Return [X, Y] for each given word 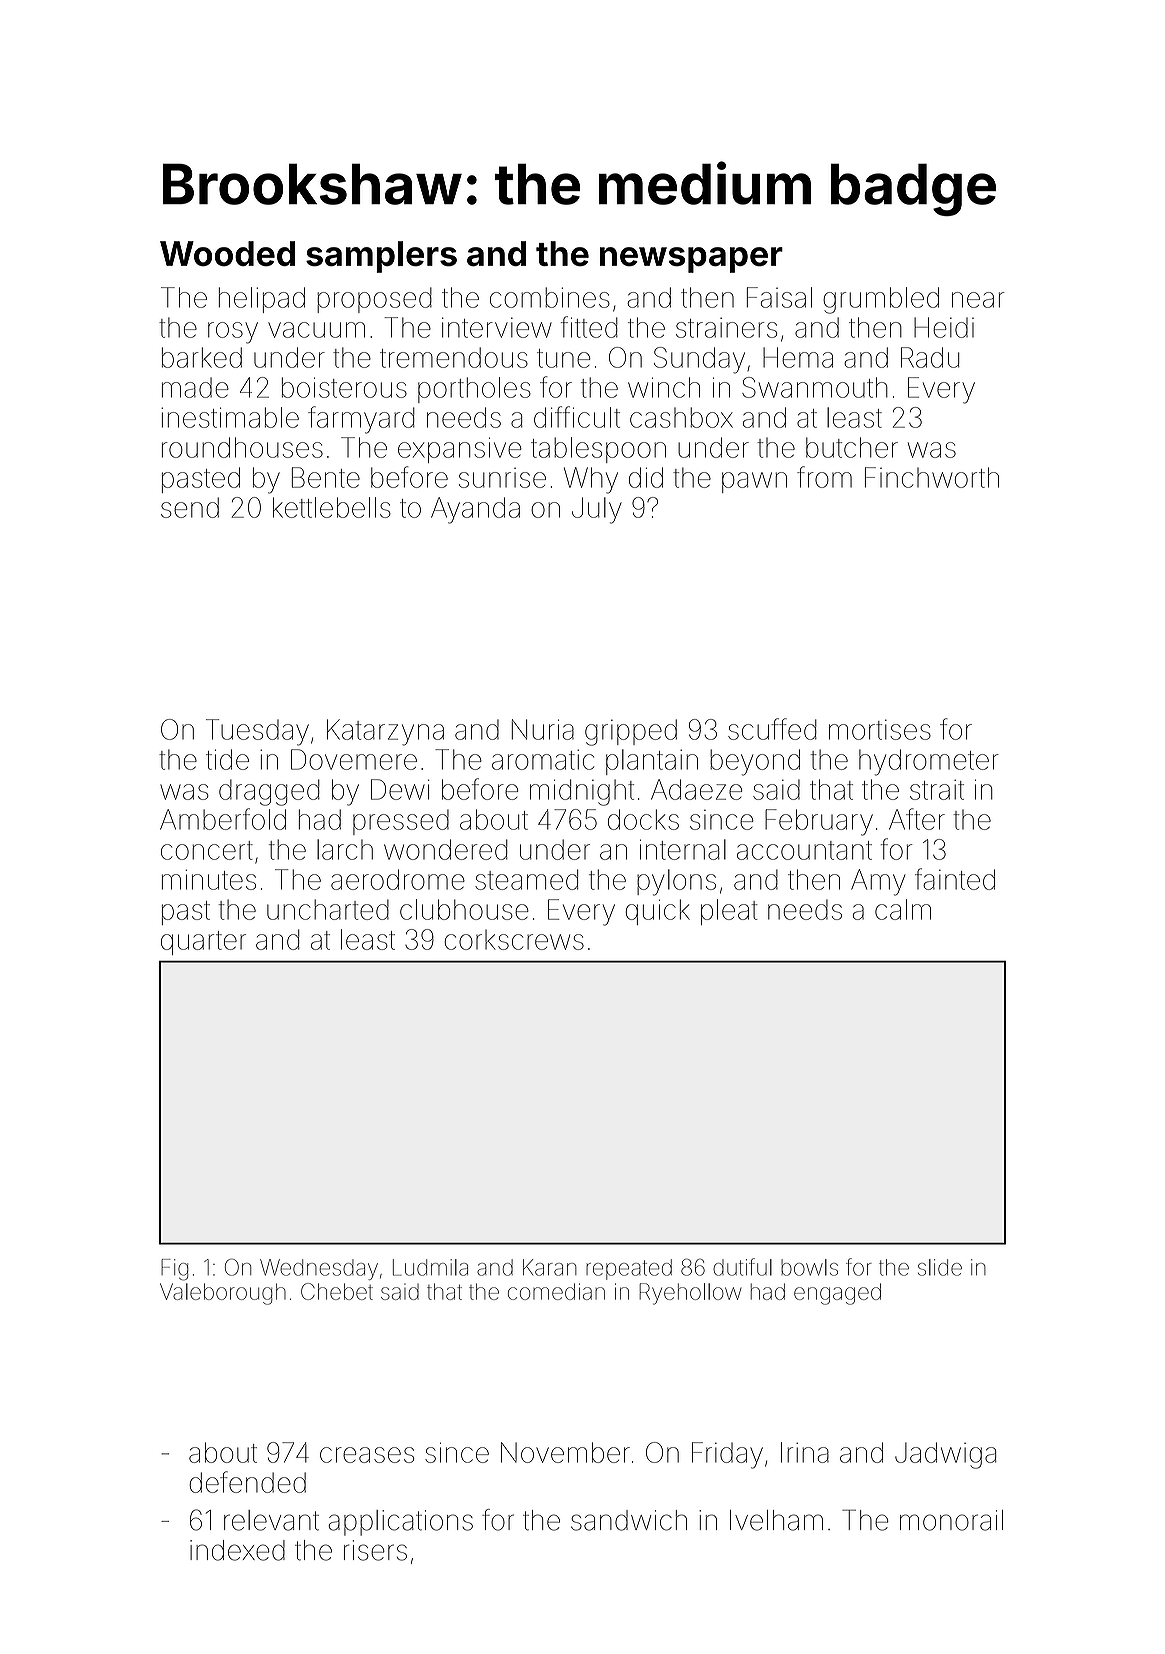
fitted [589, 327]
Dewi [400, 789]
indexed [237, 1550]
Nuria [543, 729]
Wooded [227, 253]
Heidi [944, 327]
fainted [955, 879]
